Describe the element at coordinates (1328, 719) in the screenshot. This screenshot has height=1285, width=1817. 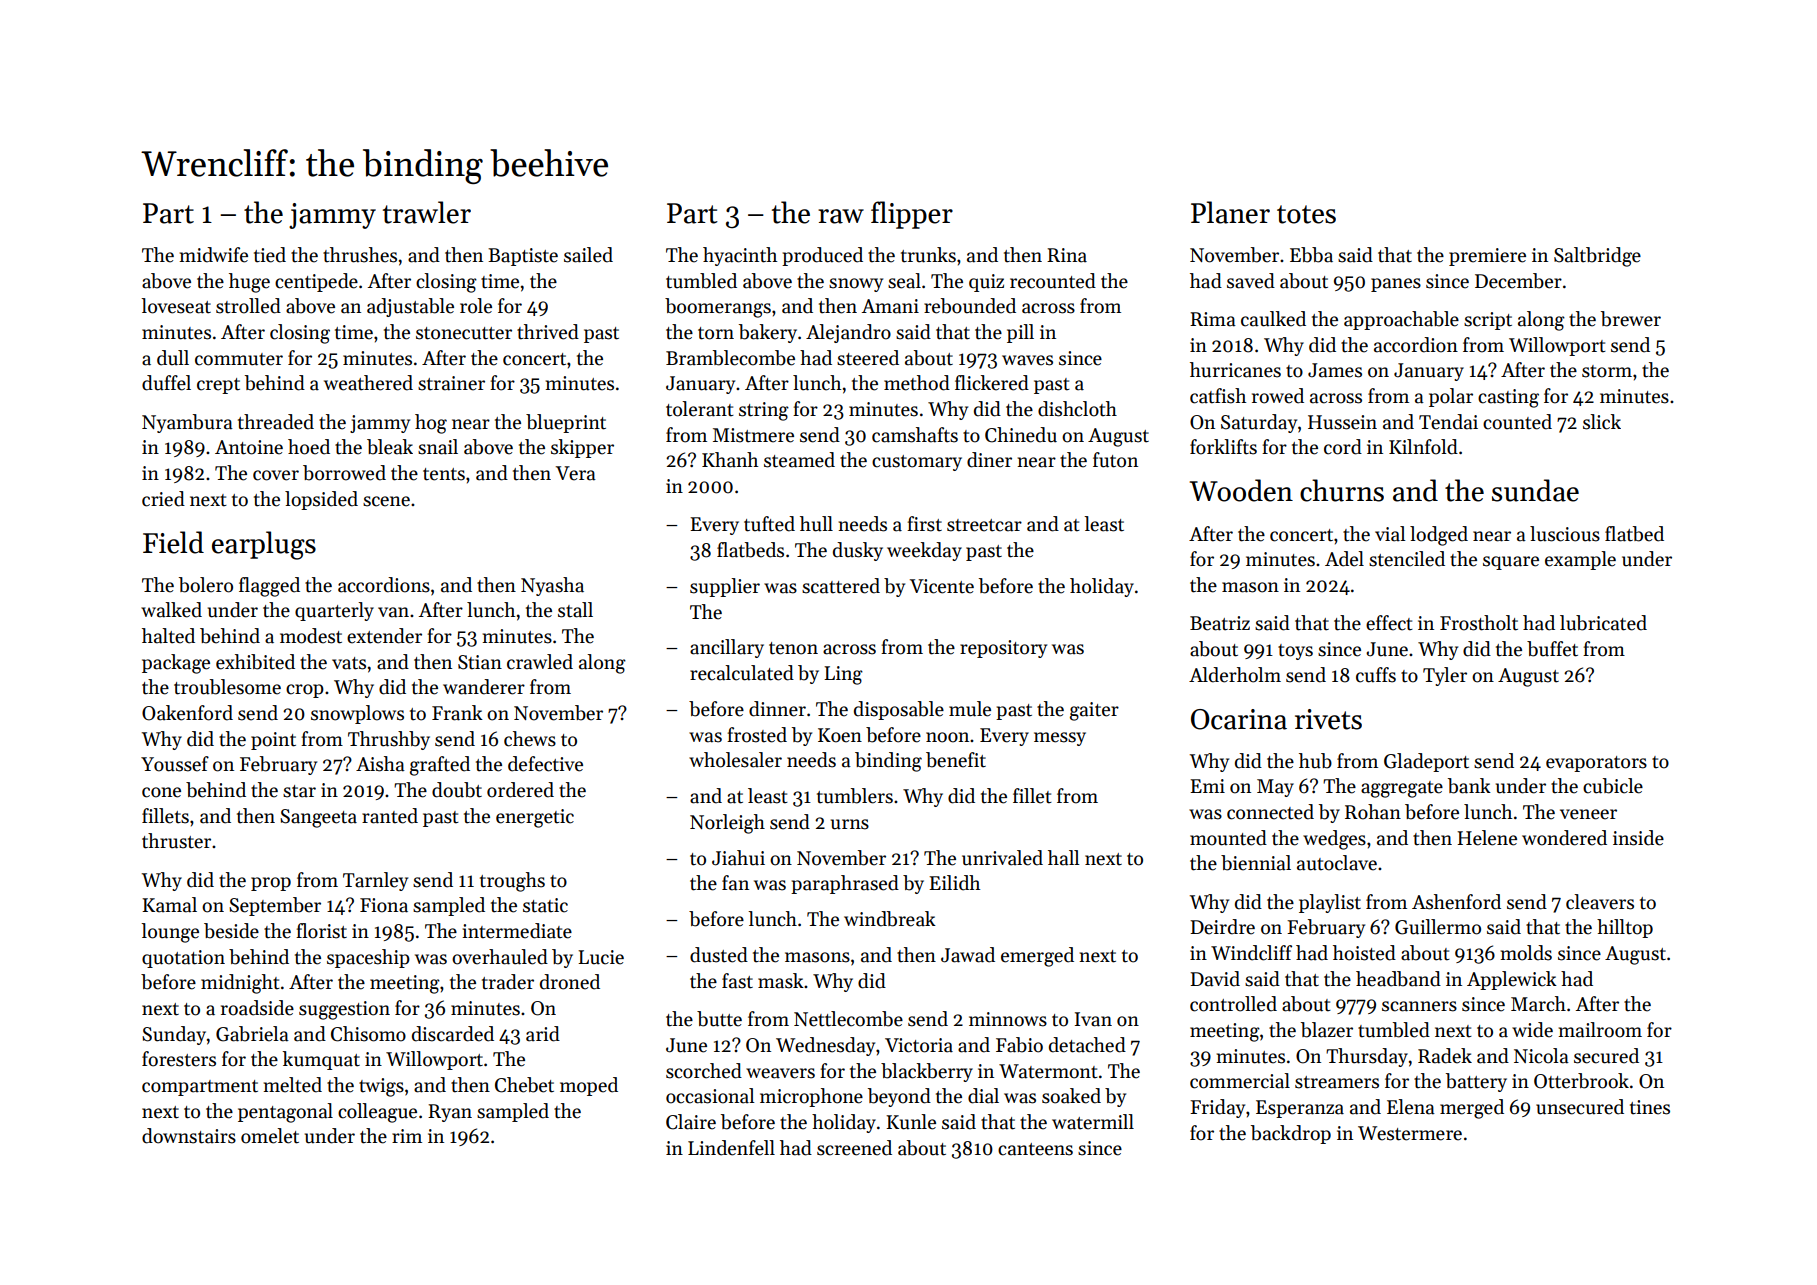
I see `rivets` at that location.
